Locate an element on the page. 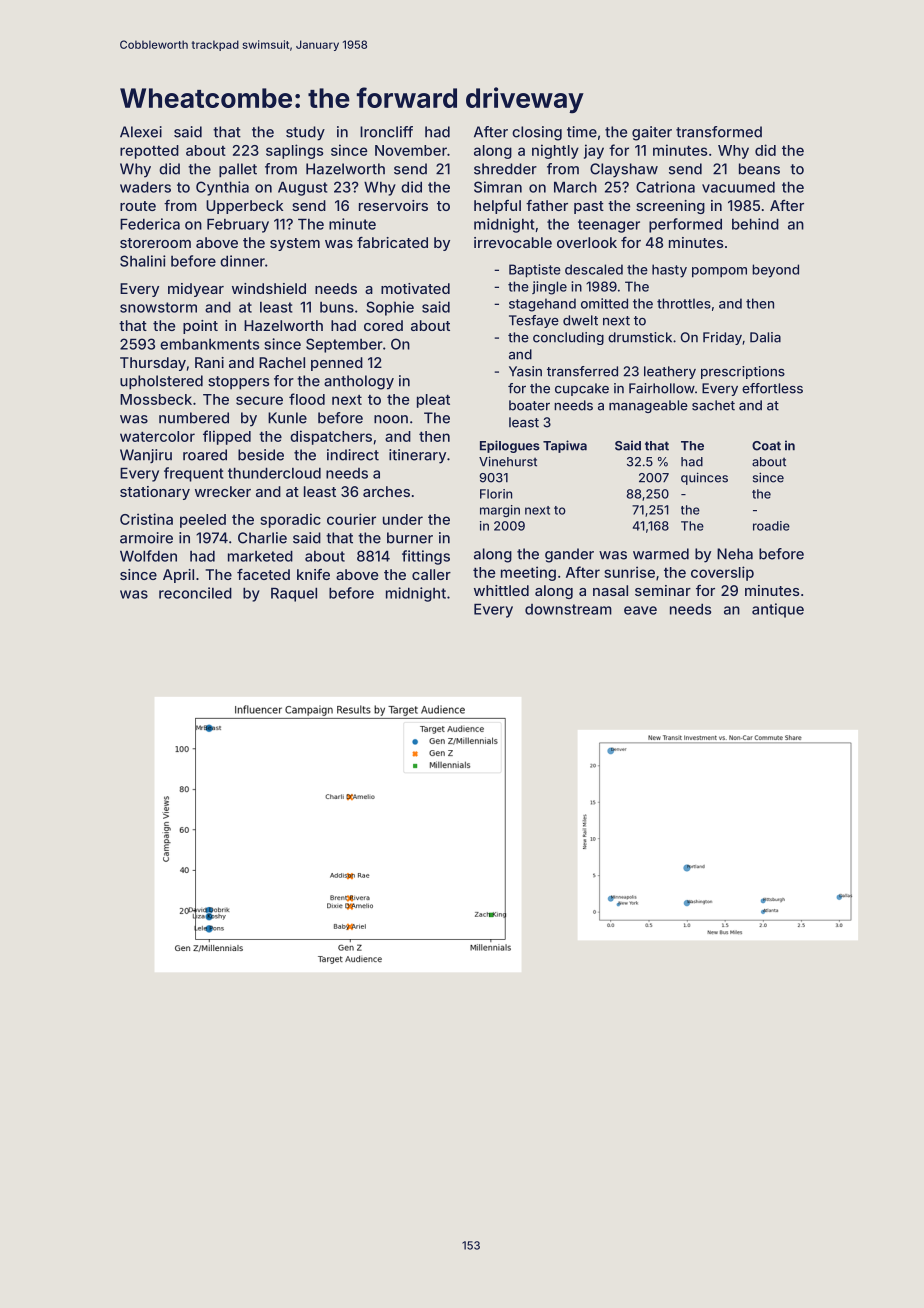 This image has width=924, height=1308. repotted is located at coordinates (149, 152).
